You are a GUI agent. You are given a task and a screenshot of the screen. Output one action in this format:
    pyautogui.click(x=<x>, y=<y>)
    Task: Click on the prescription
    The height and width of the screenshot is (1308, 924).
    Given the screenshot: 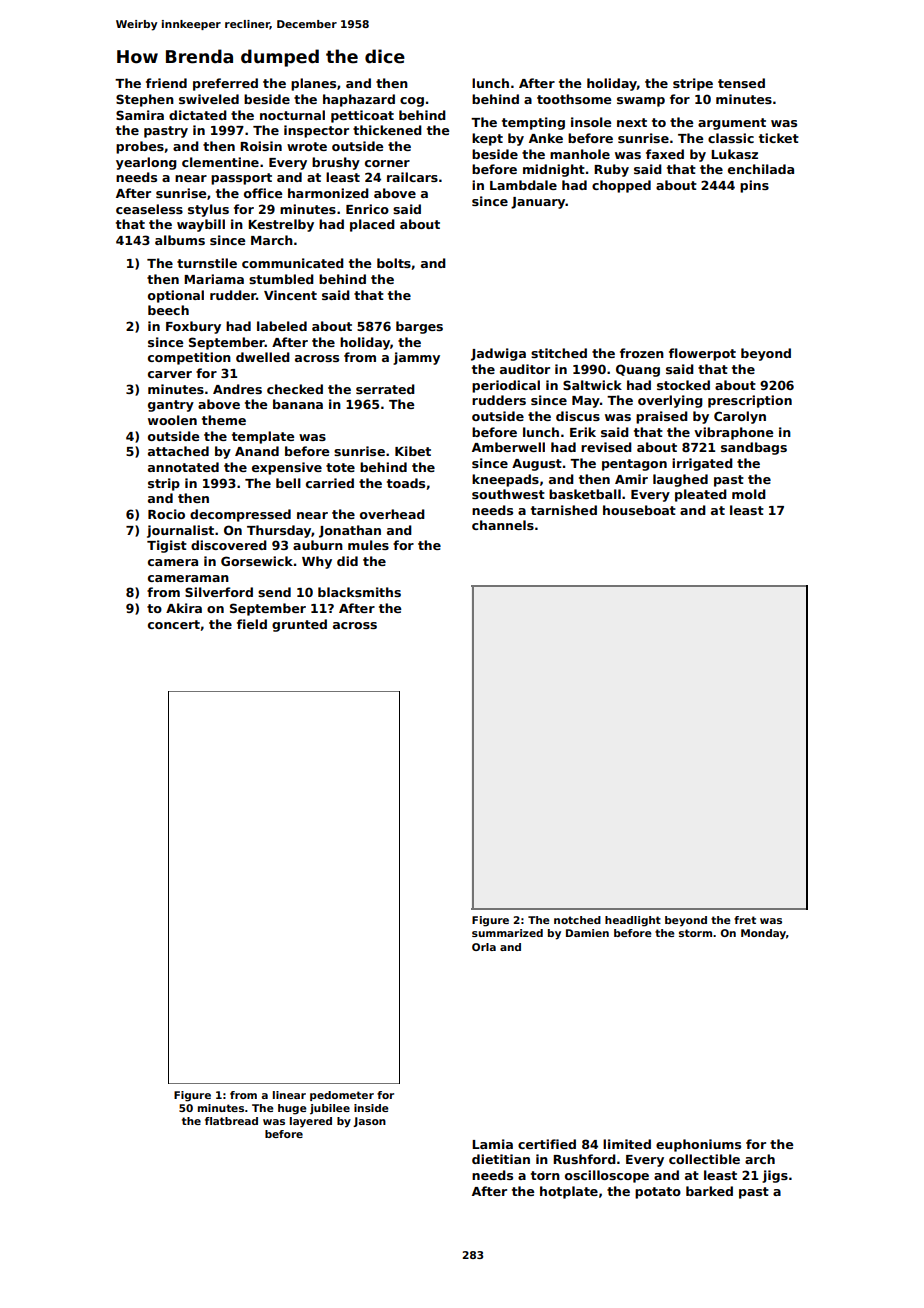 What is the action you would take?
    pyautogui.click(x=750, y=401)
